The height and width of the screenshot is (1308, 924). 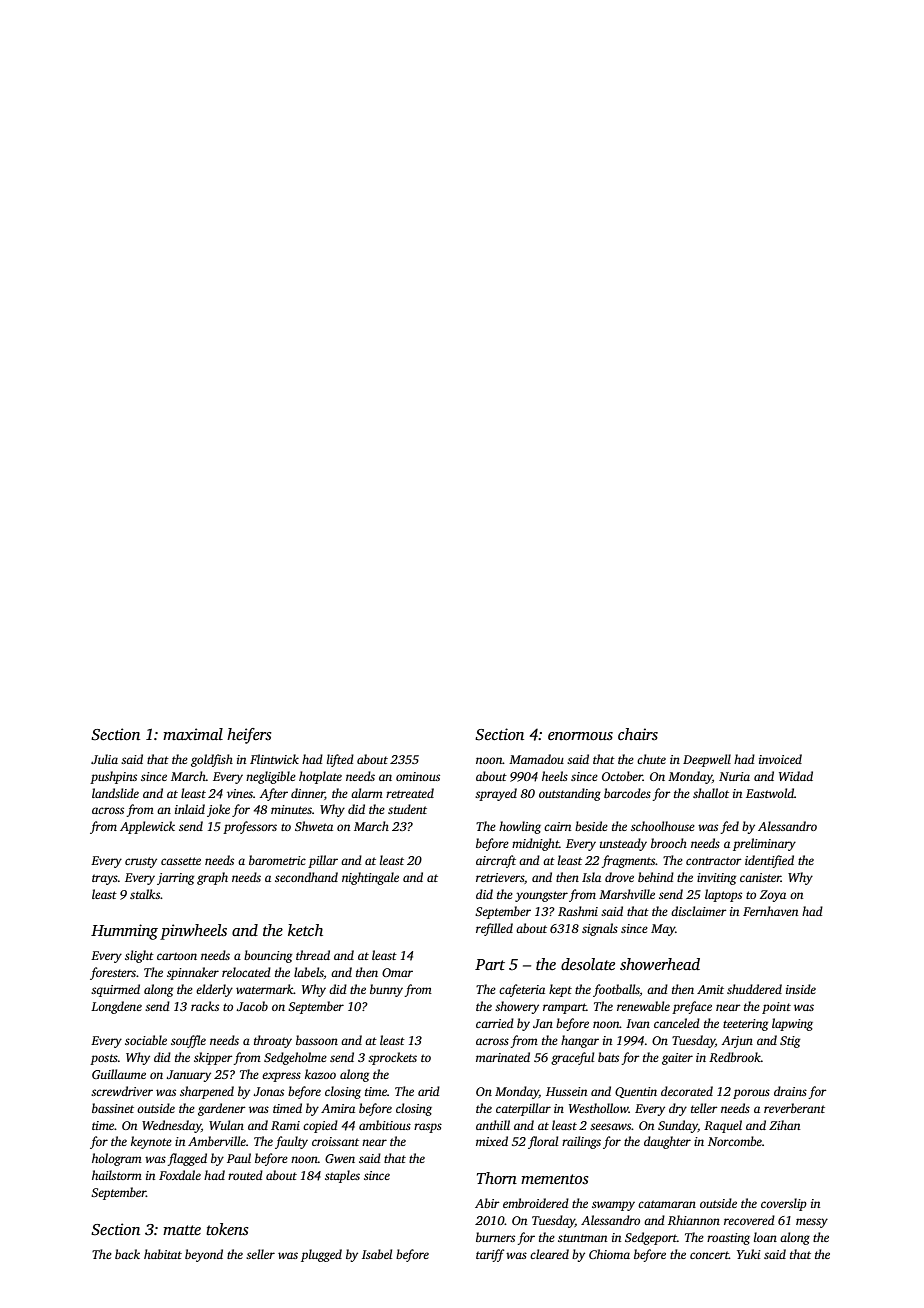 I want to click on Zoya, so click(x=773, y=896).
